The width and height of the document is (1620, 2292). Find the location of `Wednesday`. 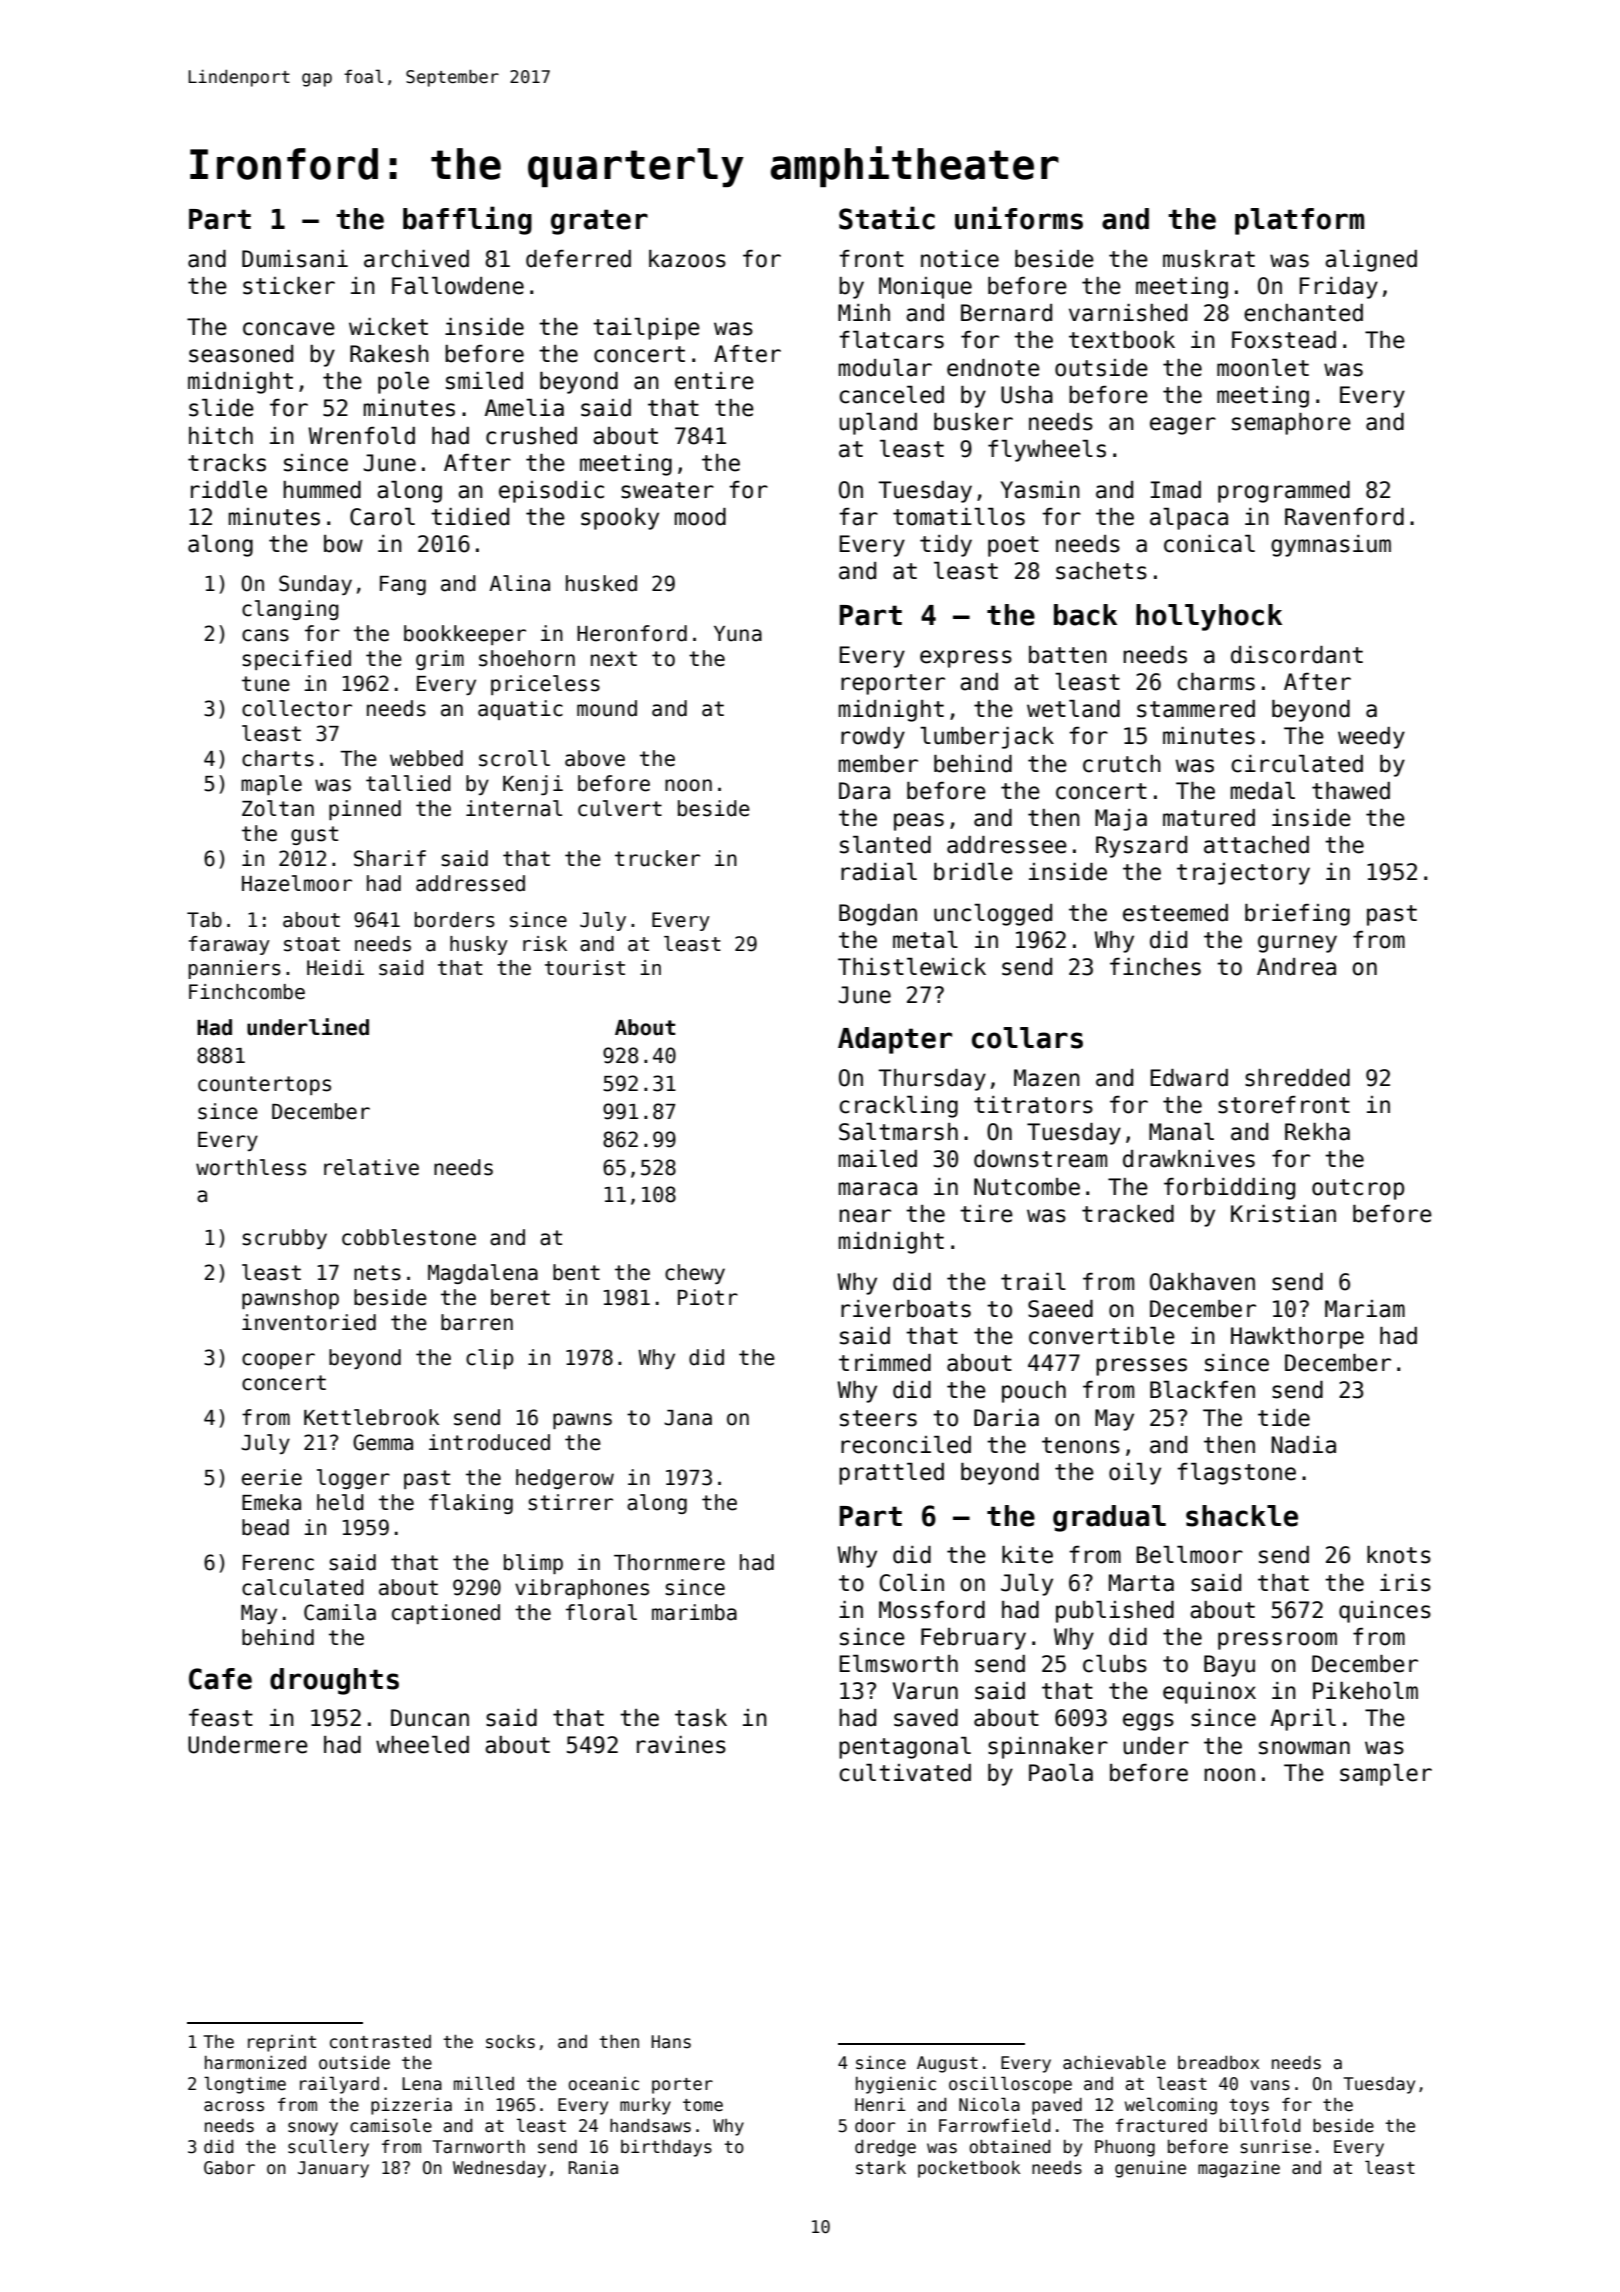

Wednesday is located at coordinates (499, 2169).
